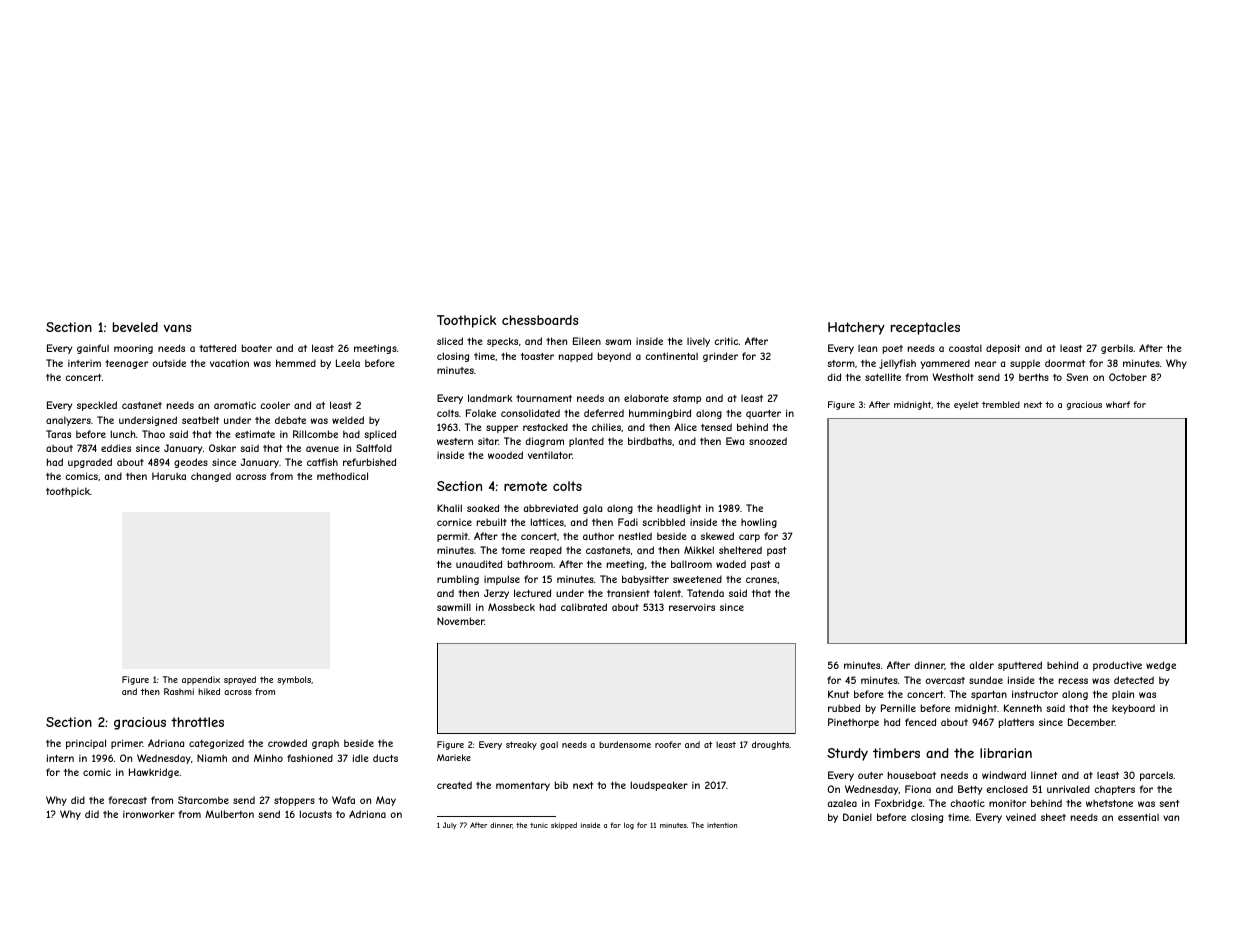  I want to click on vans, so click(178, 328).
